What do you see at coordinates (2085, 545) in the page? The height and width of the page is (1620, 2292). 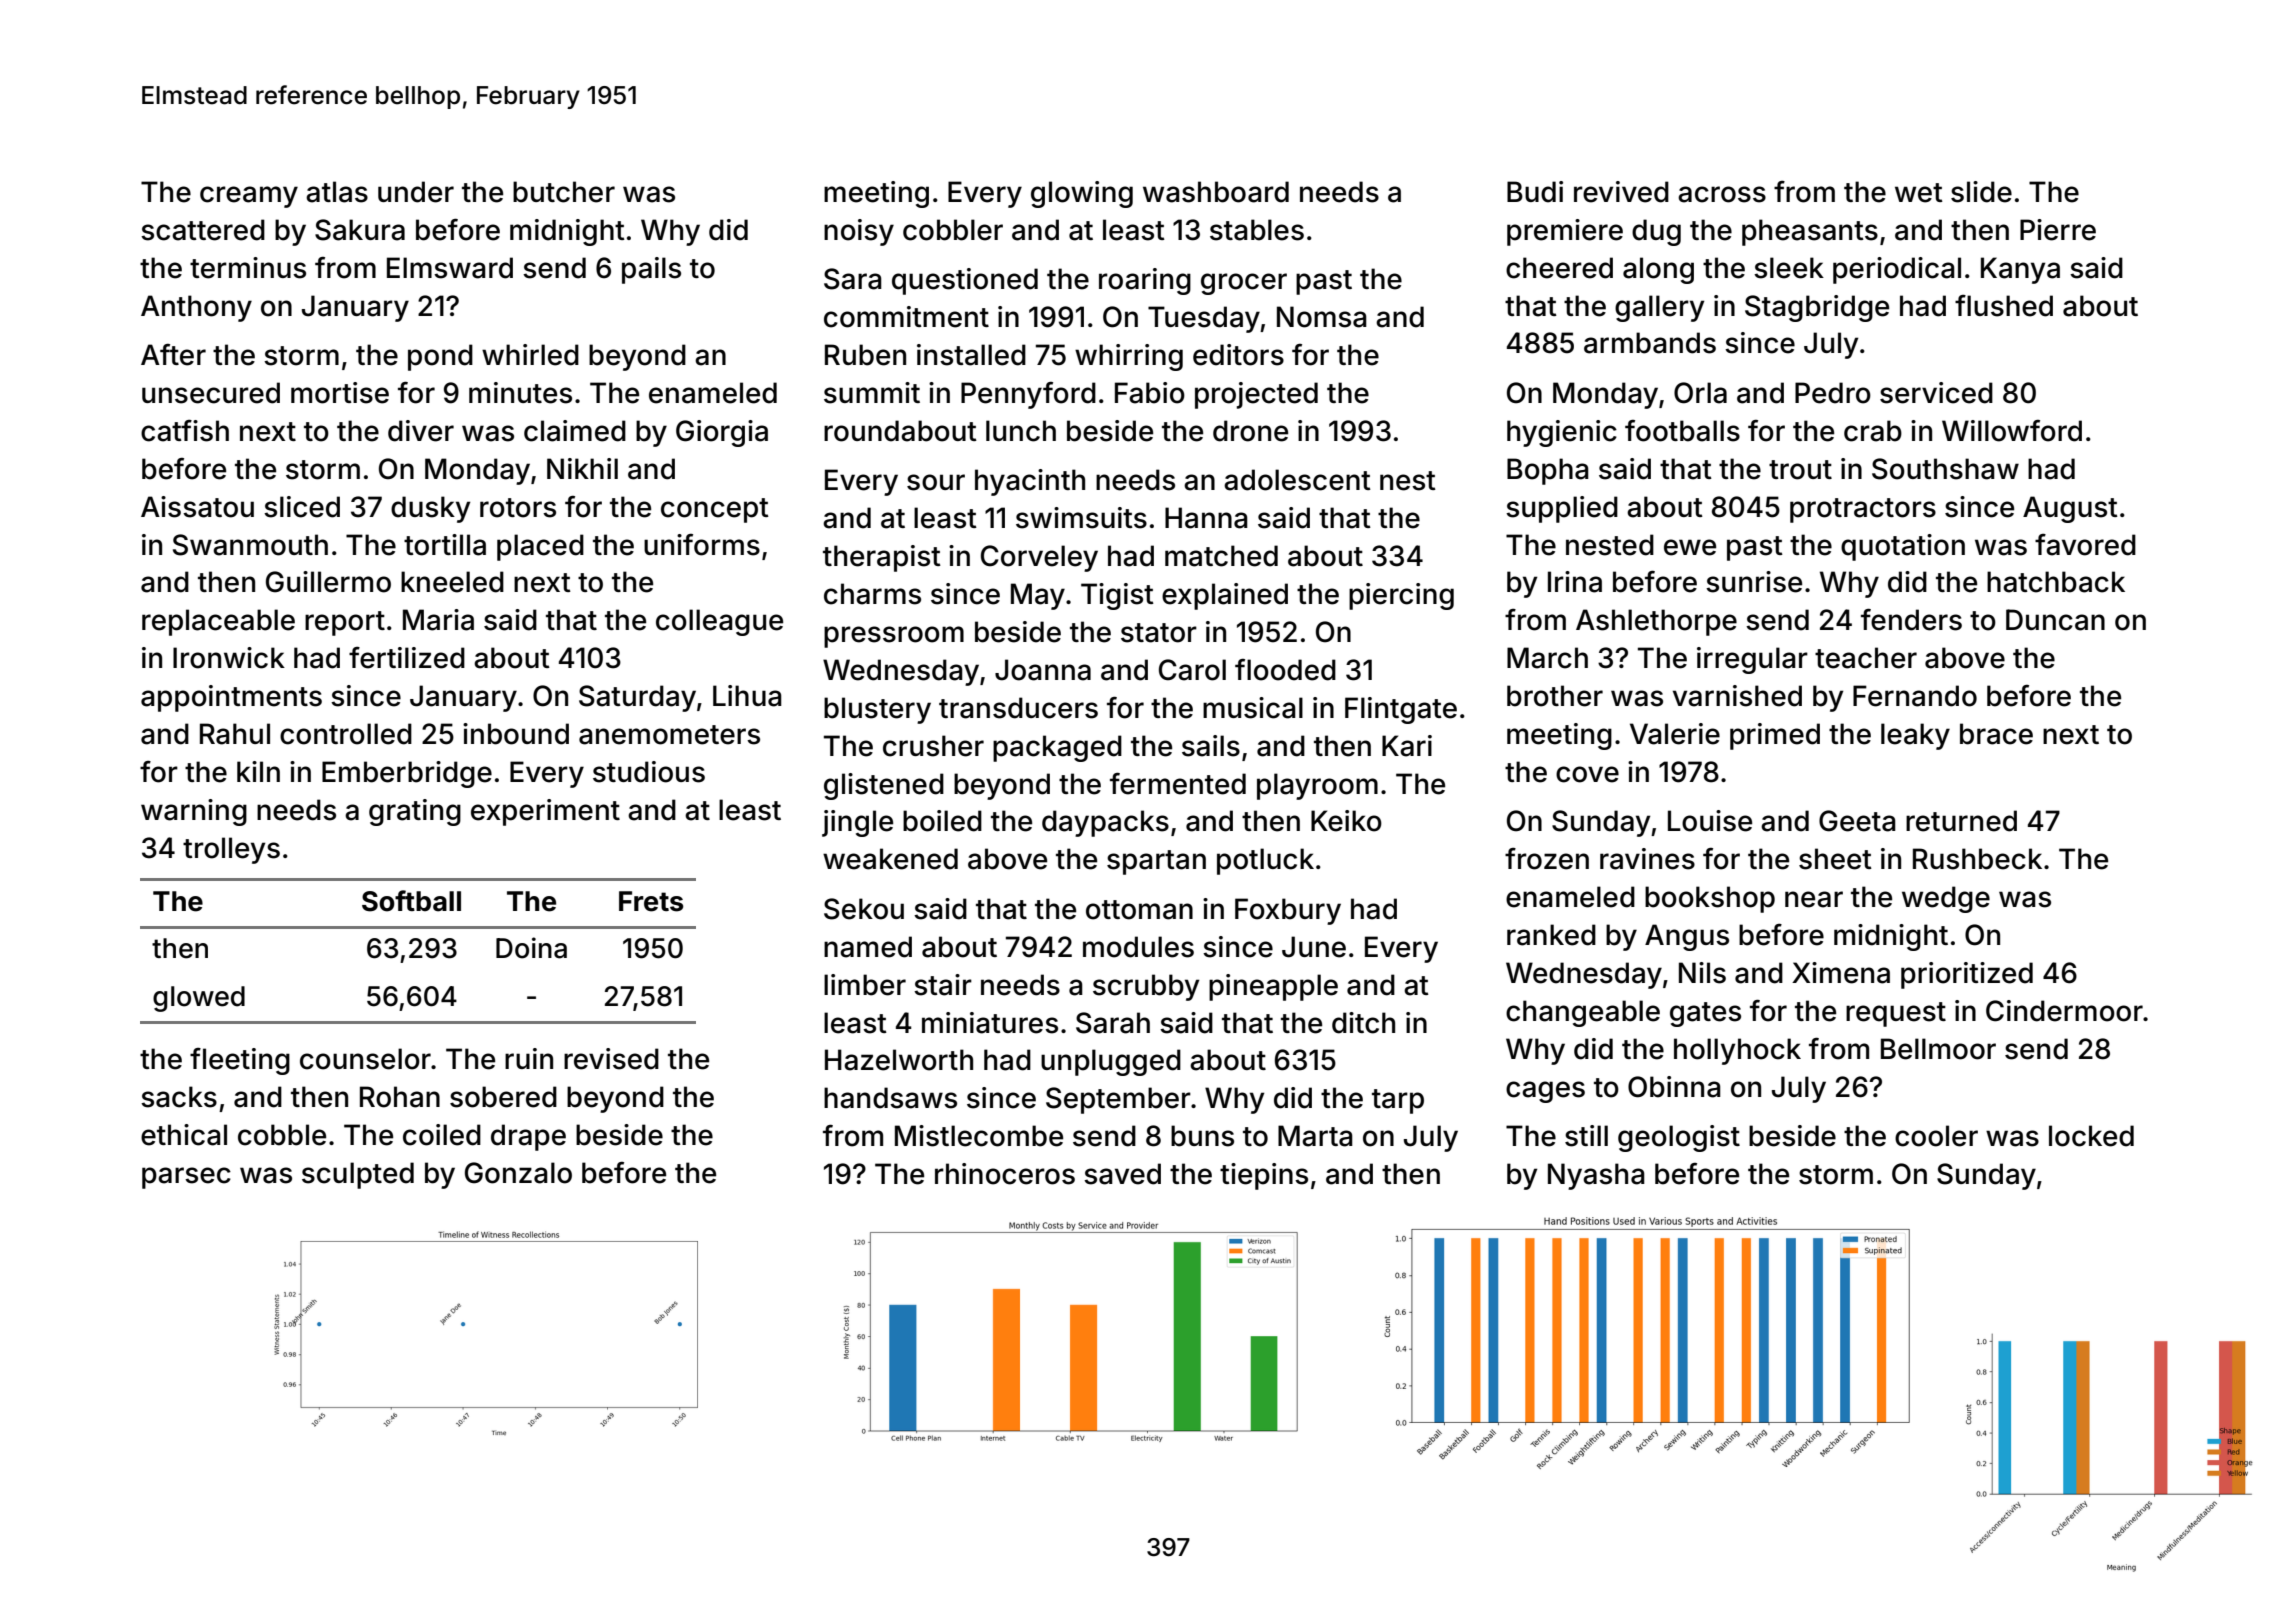 I see `favored` at bounding box center [2085, 545].
